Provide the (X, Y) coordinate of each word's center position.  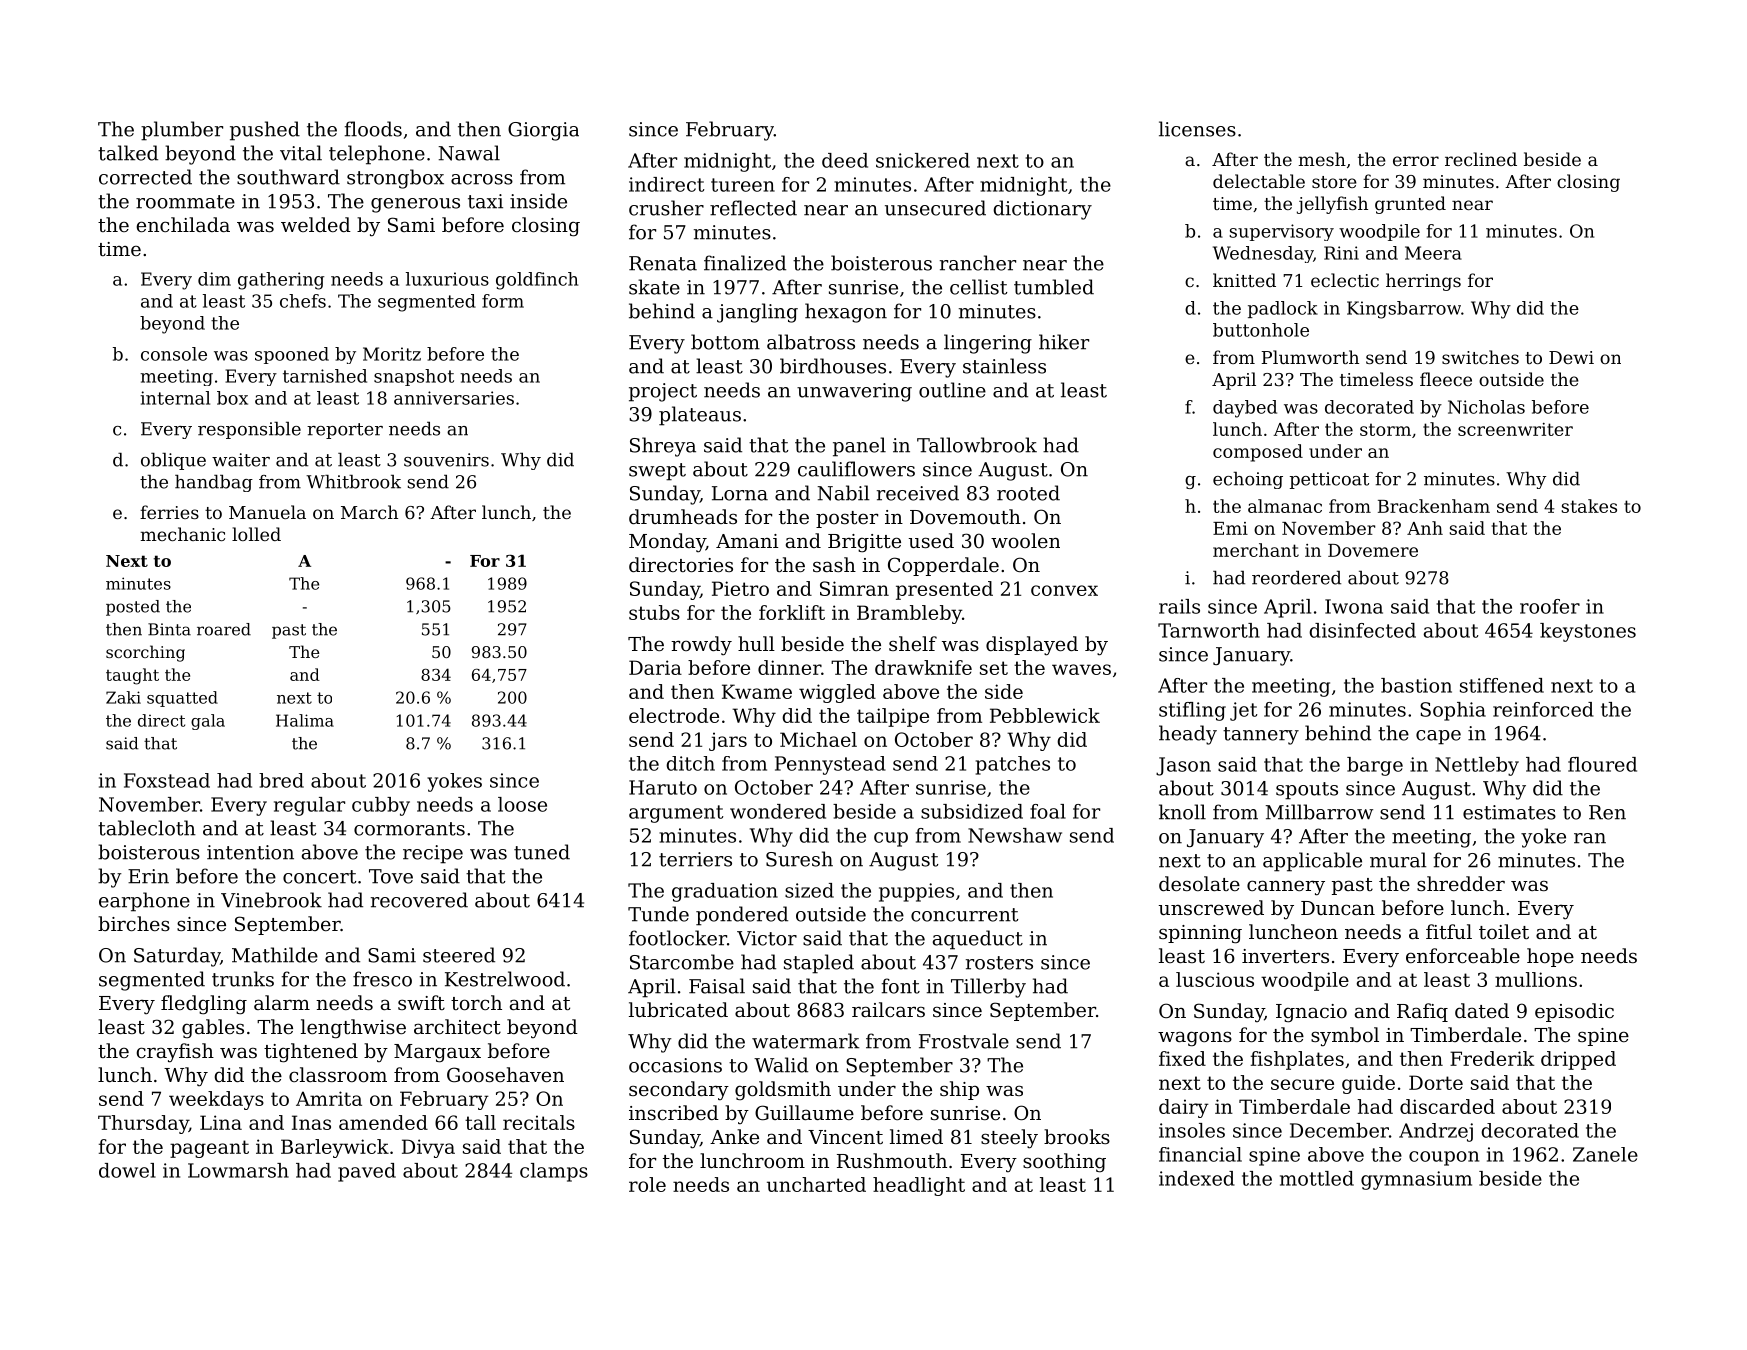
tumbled (1054, 287)
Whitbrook (353, 482)
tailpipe (893, 717)
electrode (674, 715)
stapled (819, 964)
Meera (1433, 253)
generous (415, 205)
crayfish (175, 1053)
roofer (1550, 606)
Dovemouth (965, 516)
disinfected (1362, 630)
